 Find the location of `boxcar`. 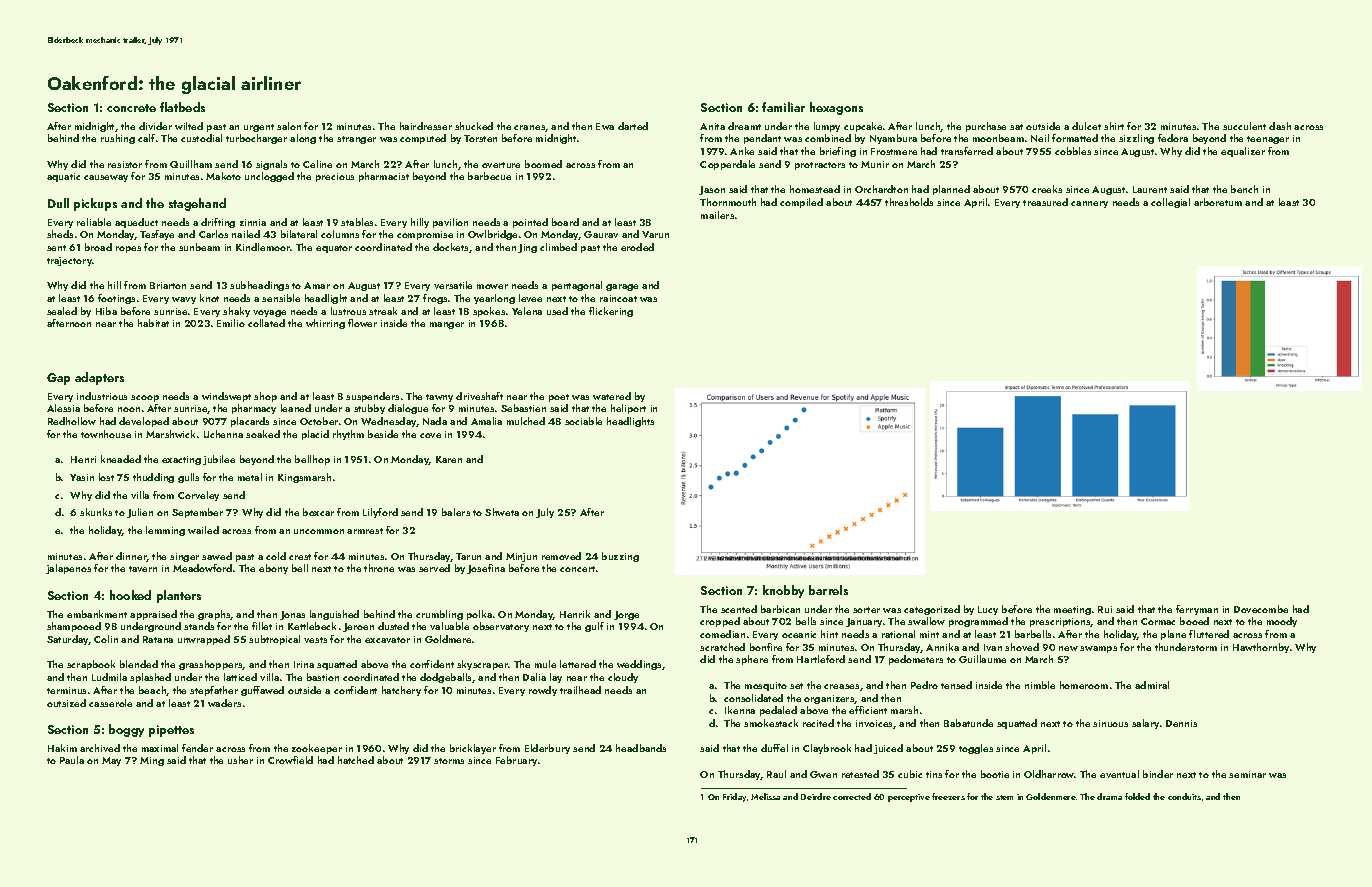

boxcar is located at coordinates (318, 512).
